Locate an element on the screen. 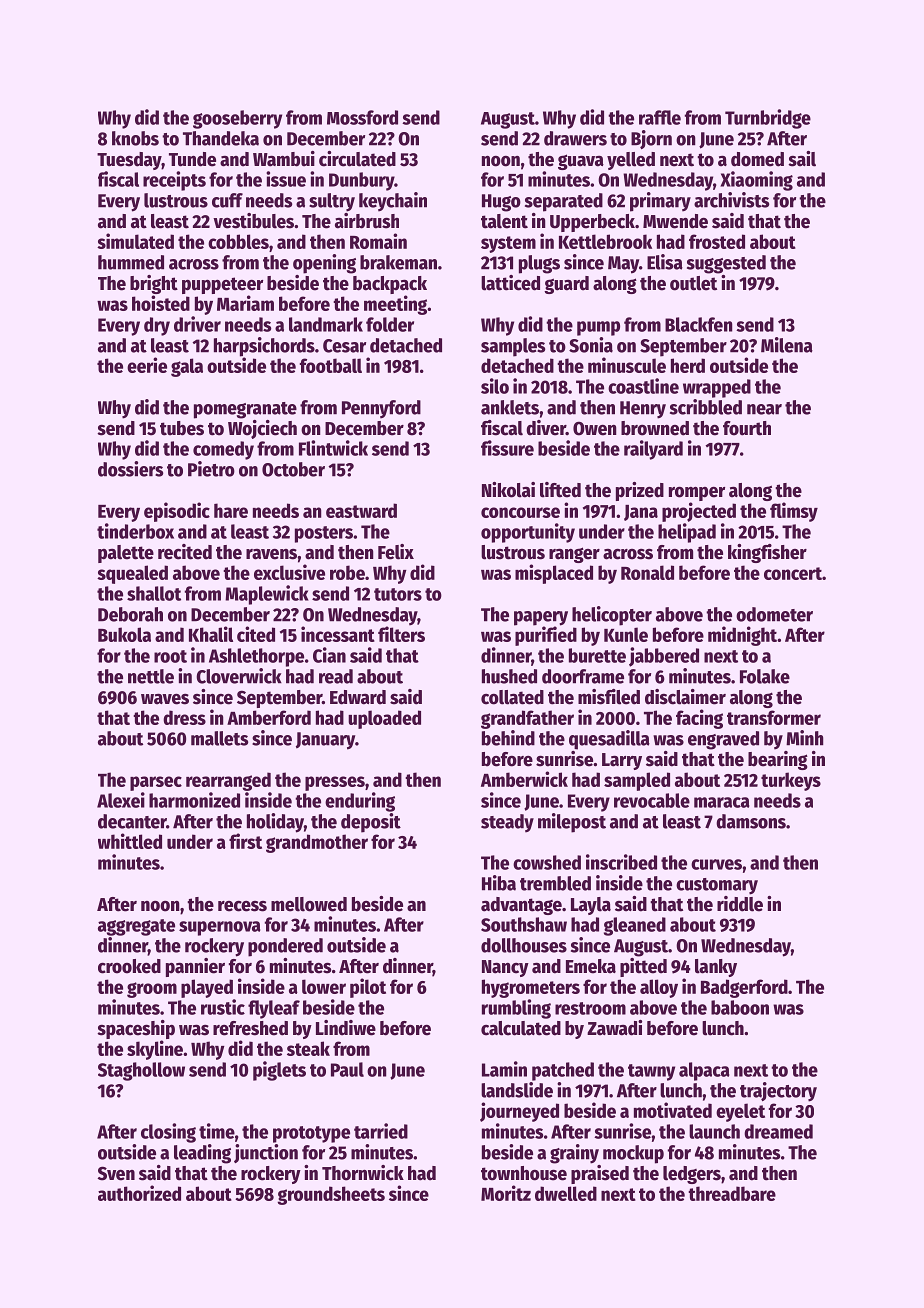 This screenshot has width=924, height=1308. Mossford is located at coordinates (362, 117).
